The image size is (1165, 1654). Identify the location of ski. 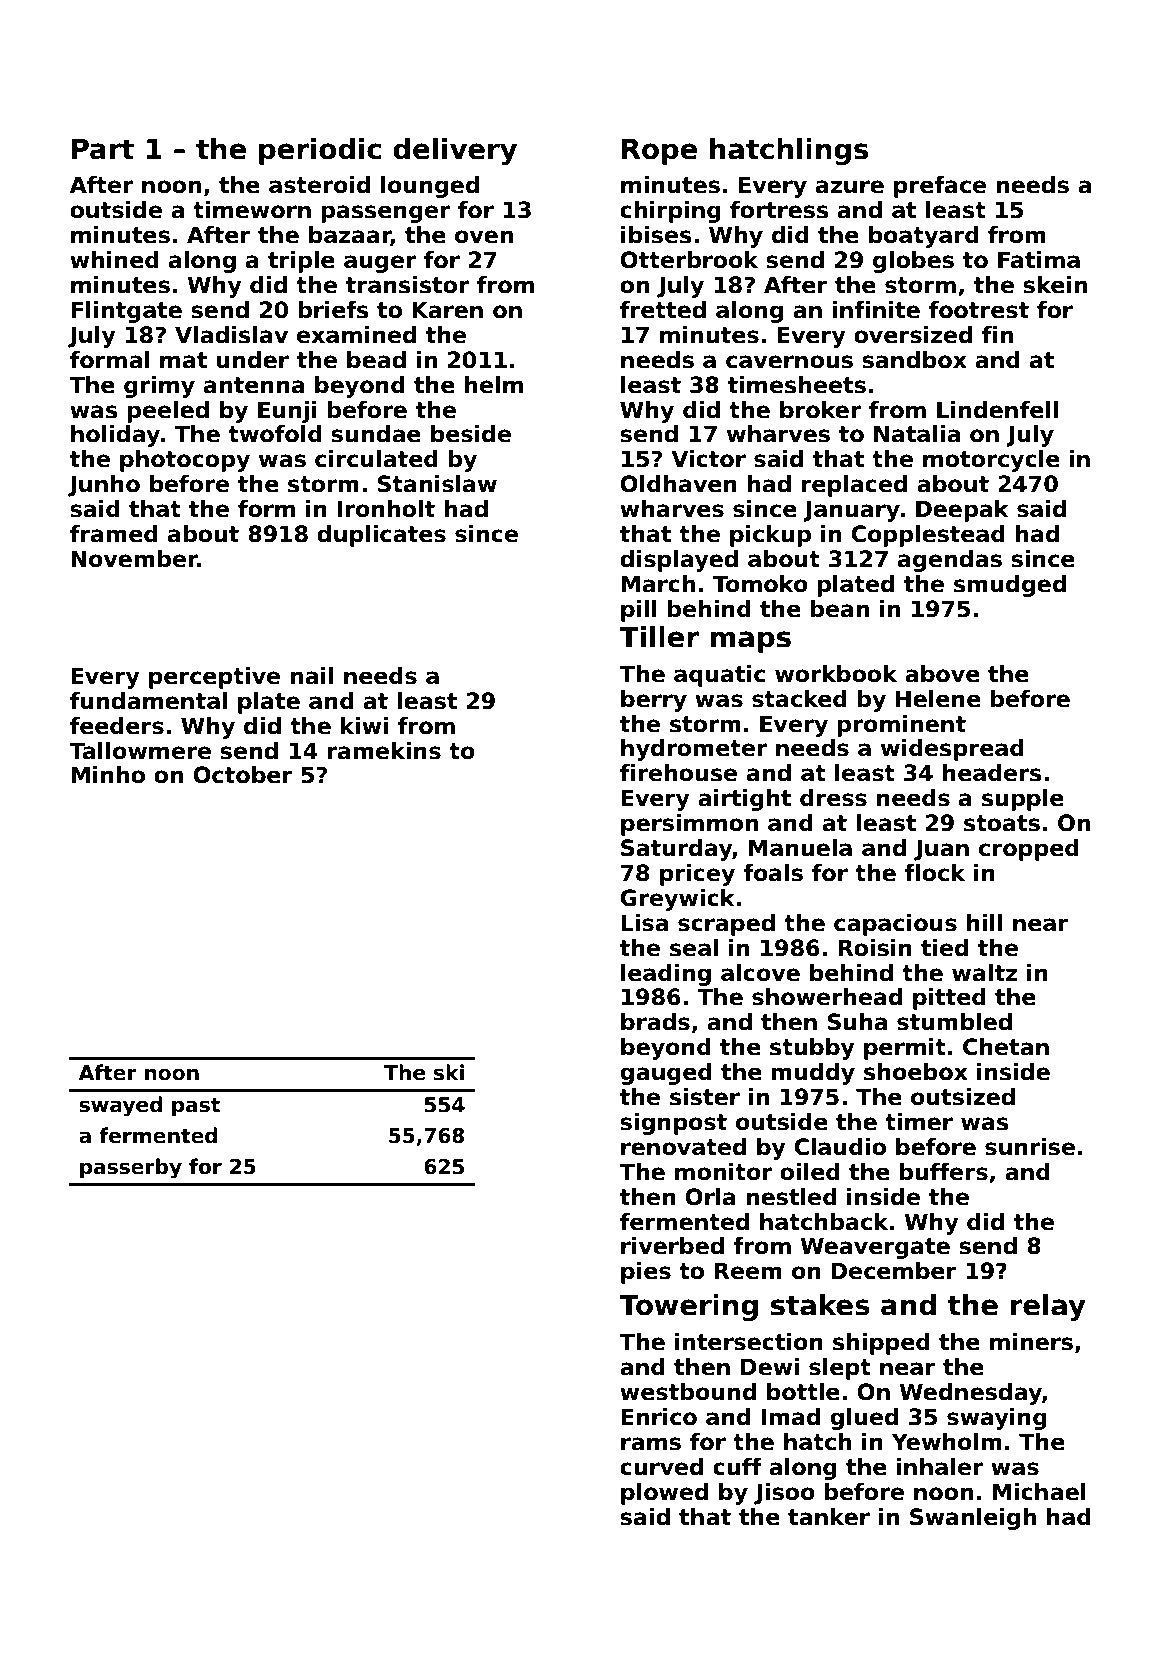
(449, 1072).
